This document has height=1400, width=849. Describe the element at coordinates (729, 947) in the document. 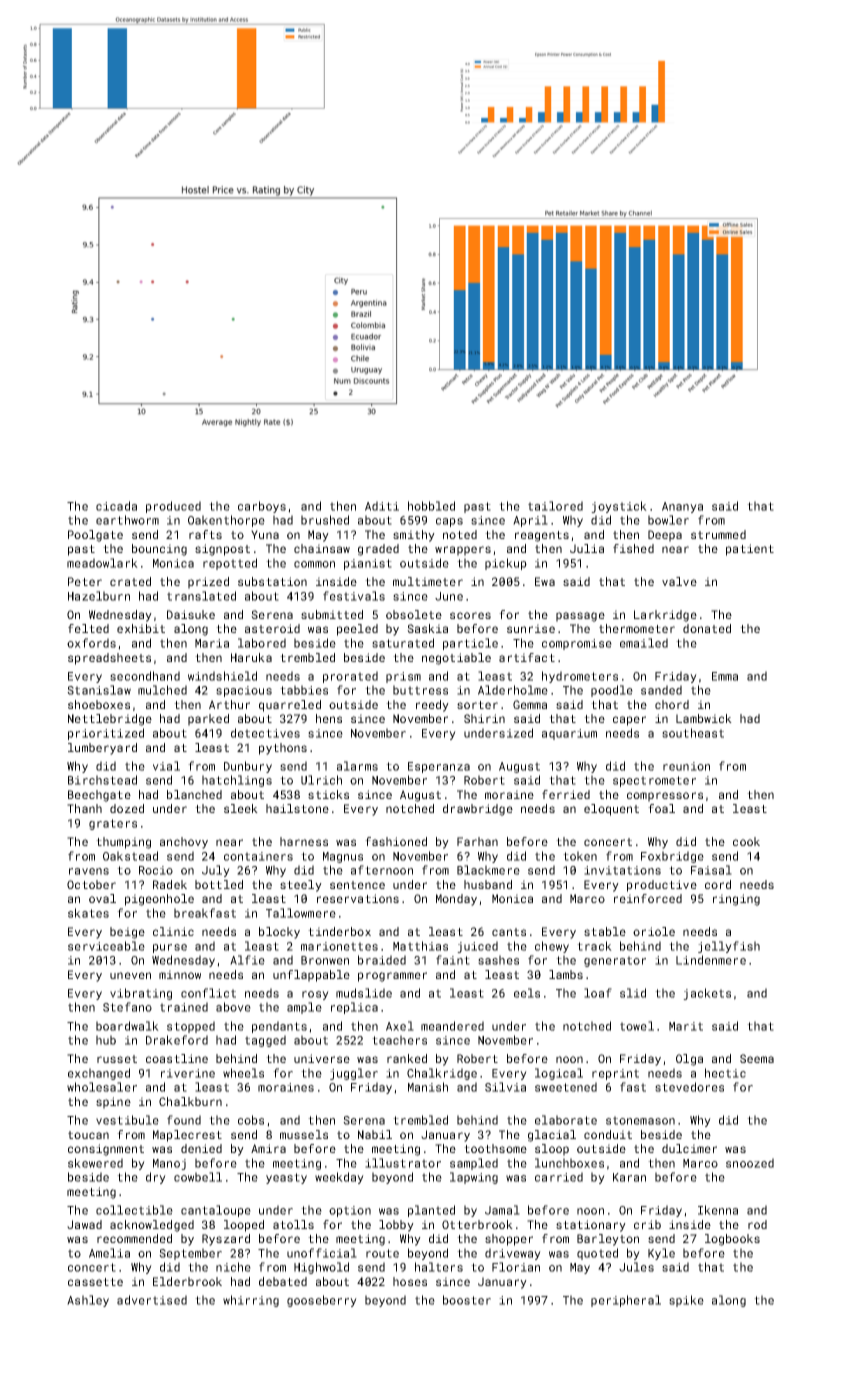

I see `jellyfish` at that location.
